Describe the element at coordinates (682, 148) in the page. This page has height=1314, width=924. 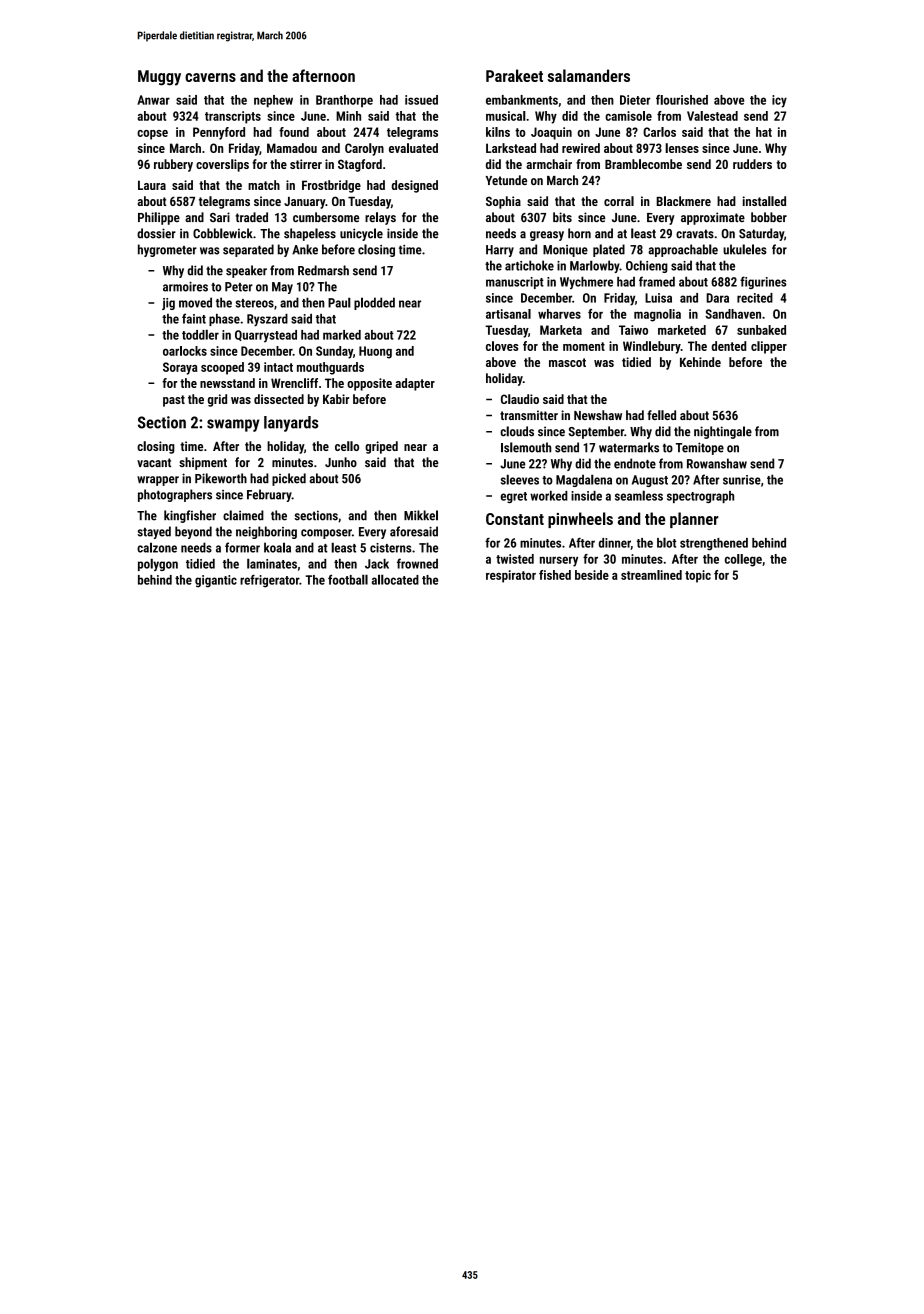
I see `lenses` at that location.
